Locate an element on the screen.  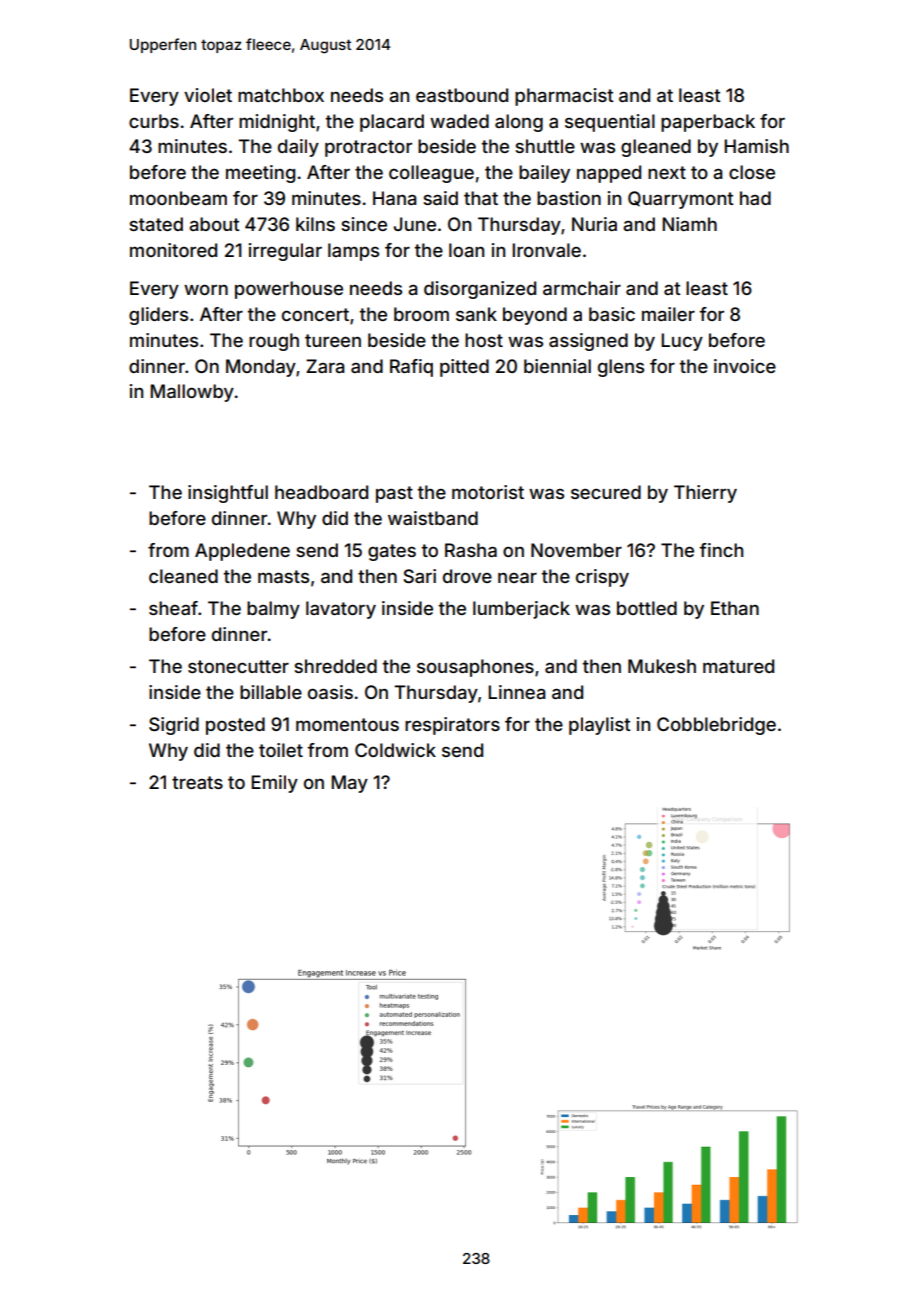
finch is located at coordinates (721, 550).
